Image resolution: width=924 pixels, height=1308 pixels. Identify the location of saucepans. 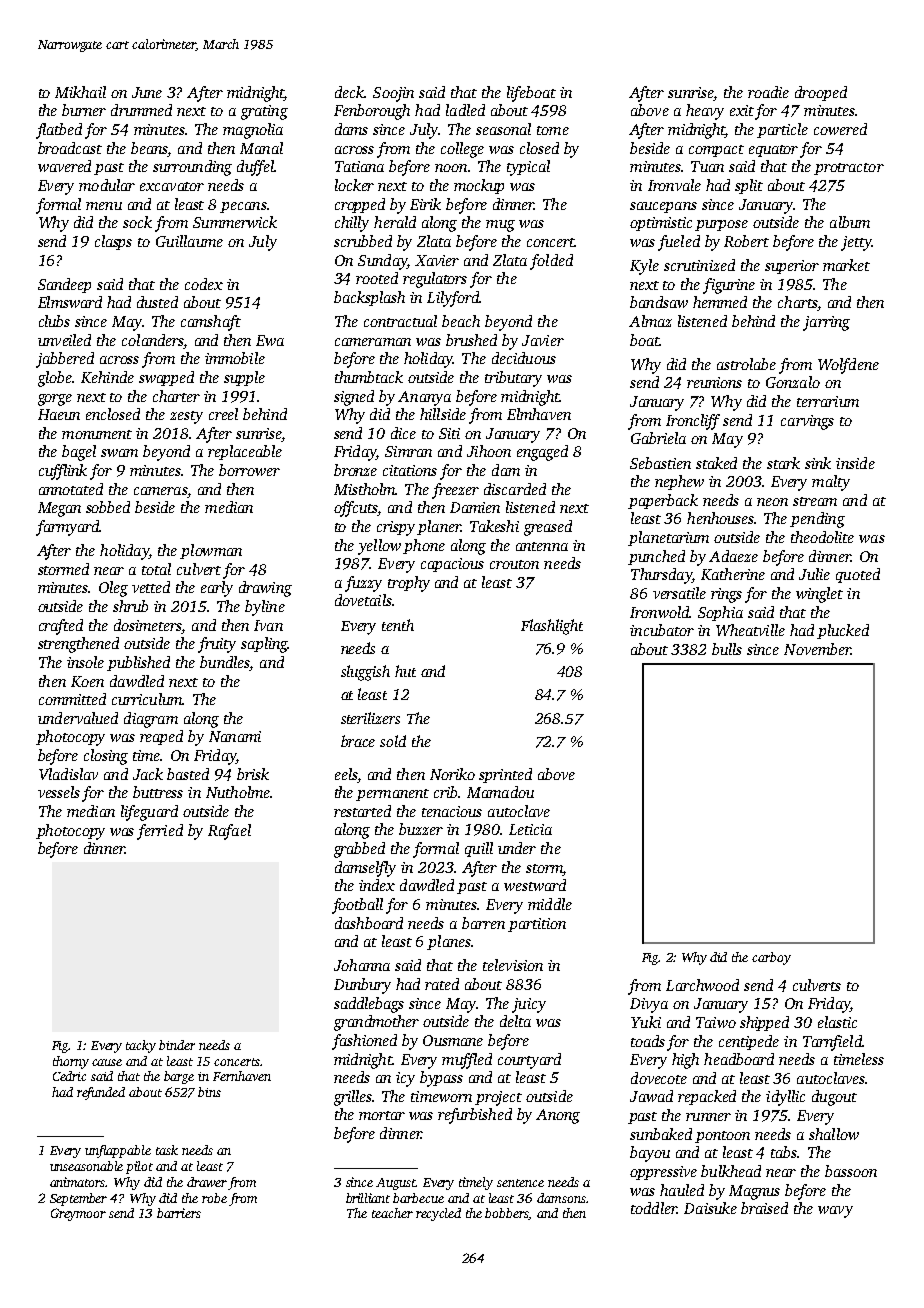
(663, 207).
